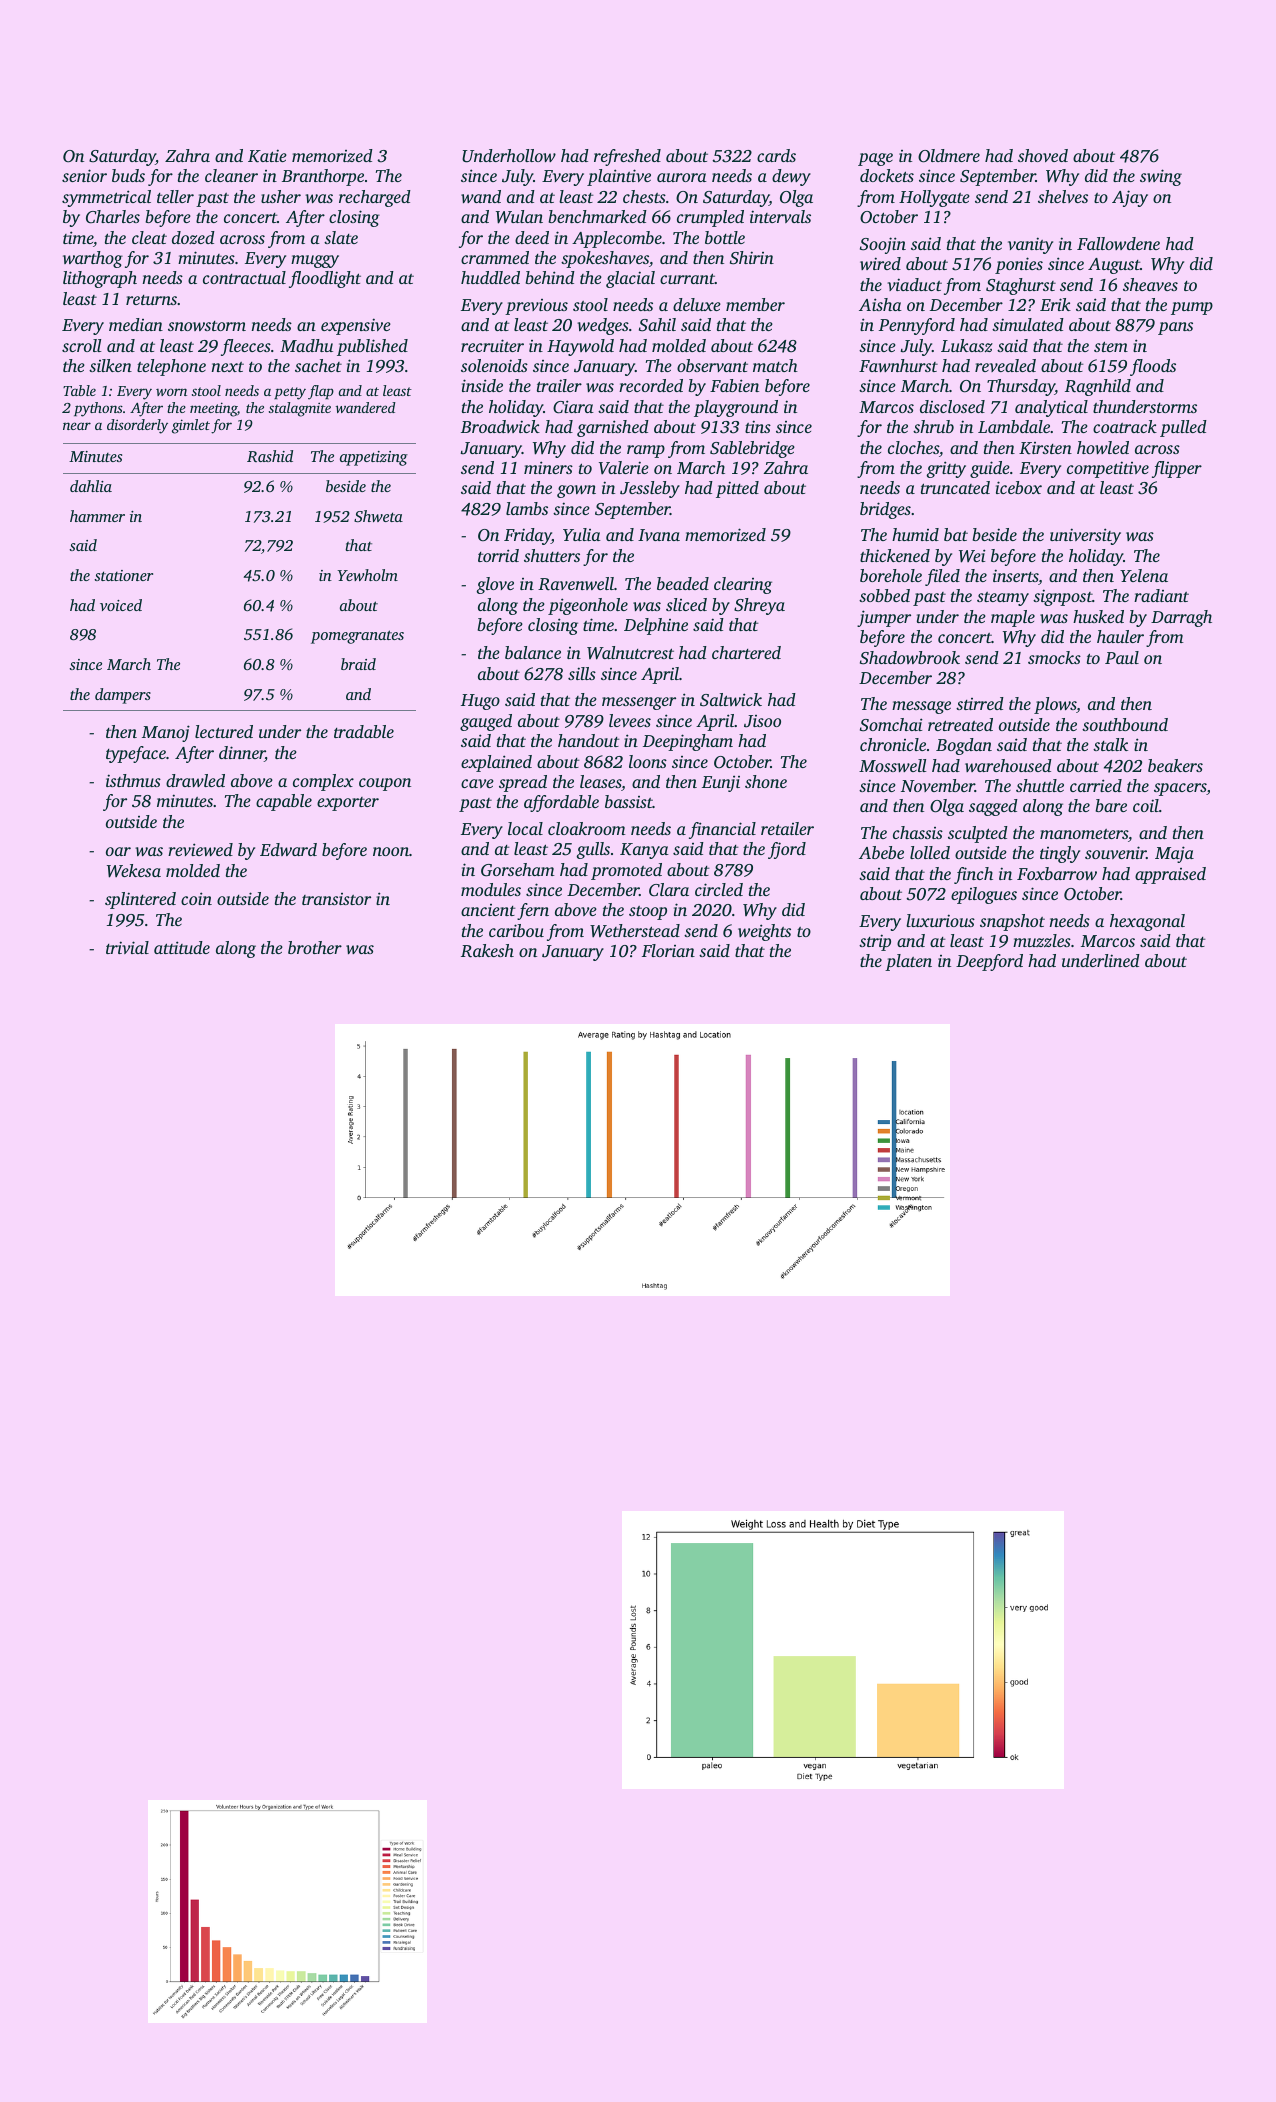 The image size is (1276, 2102). Describe the element at coordinates (77, 426) in the page. I see `near` at that location.
